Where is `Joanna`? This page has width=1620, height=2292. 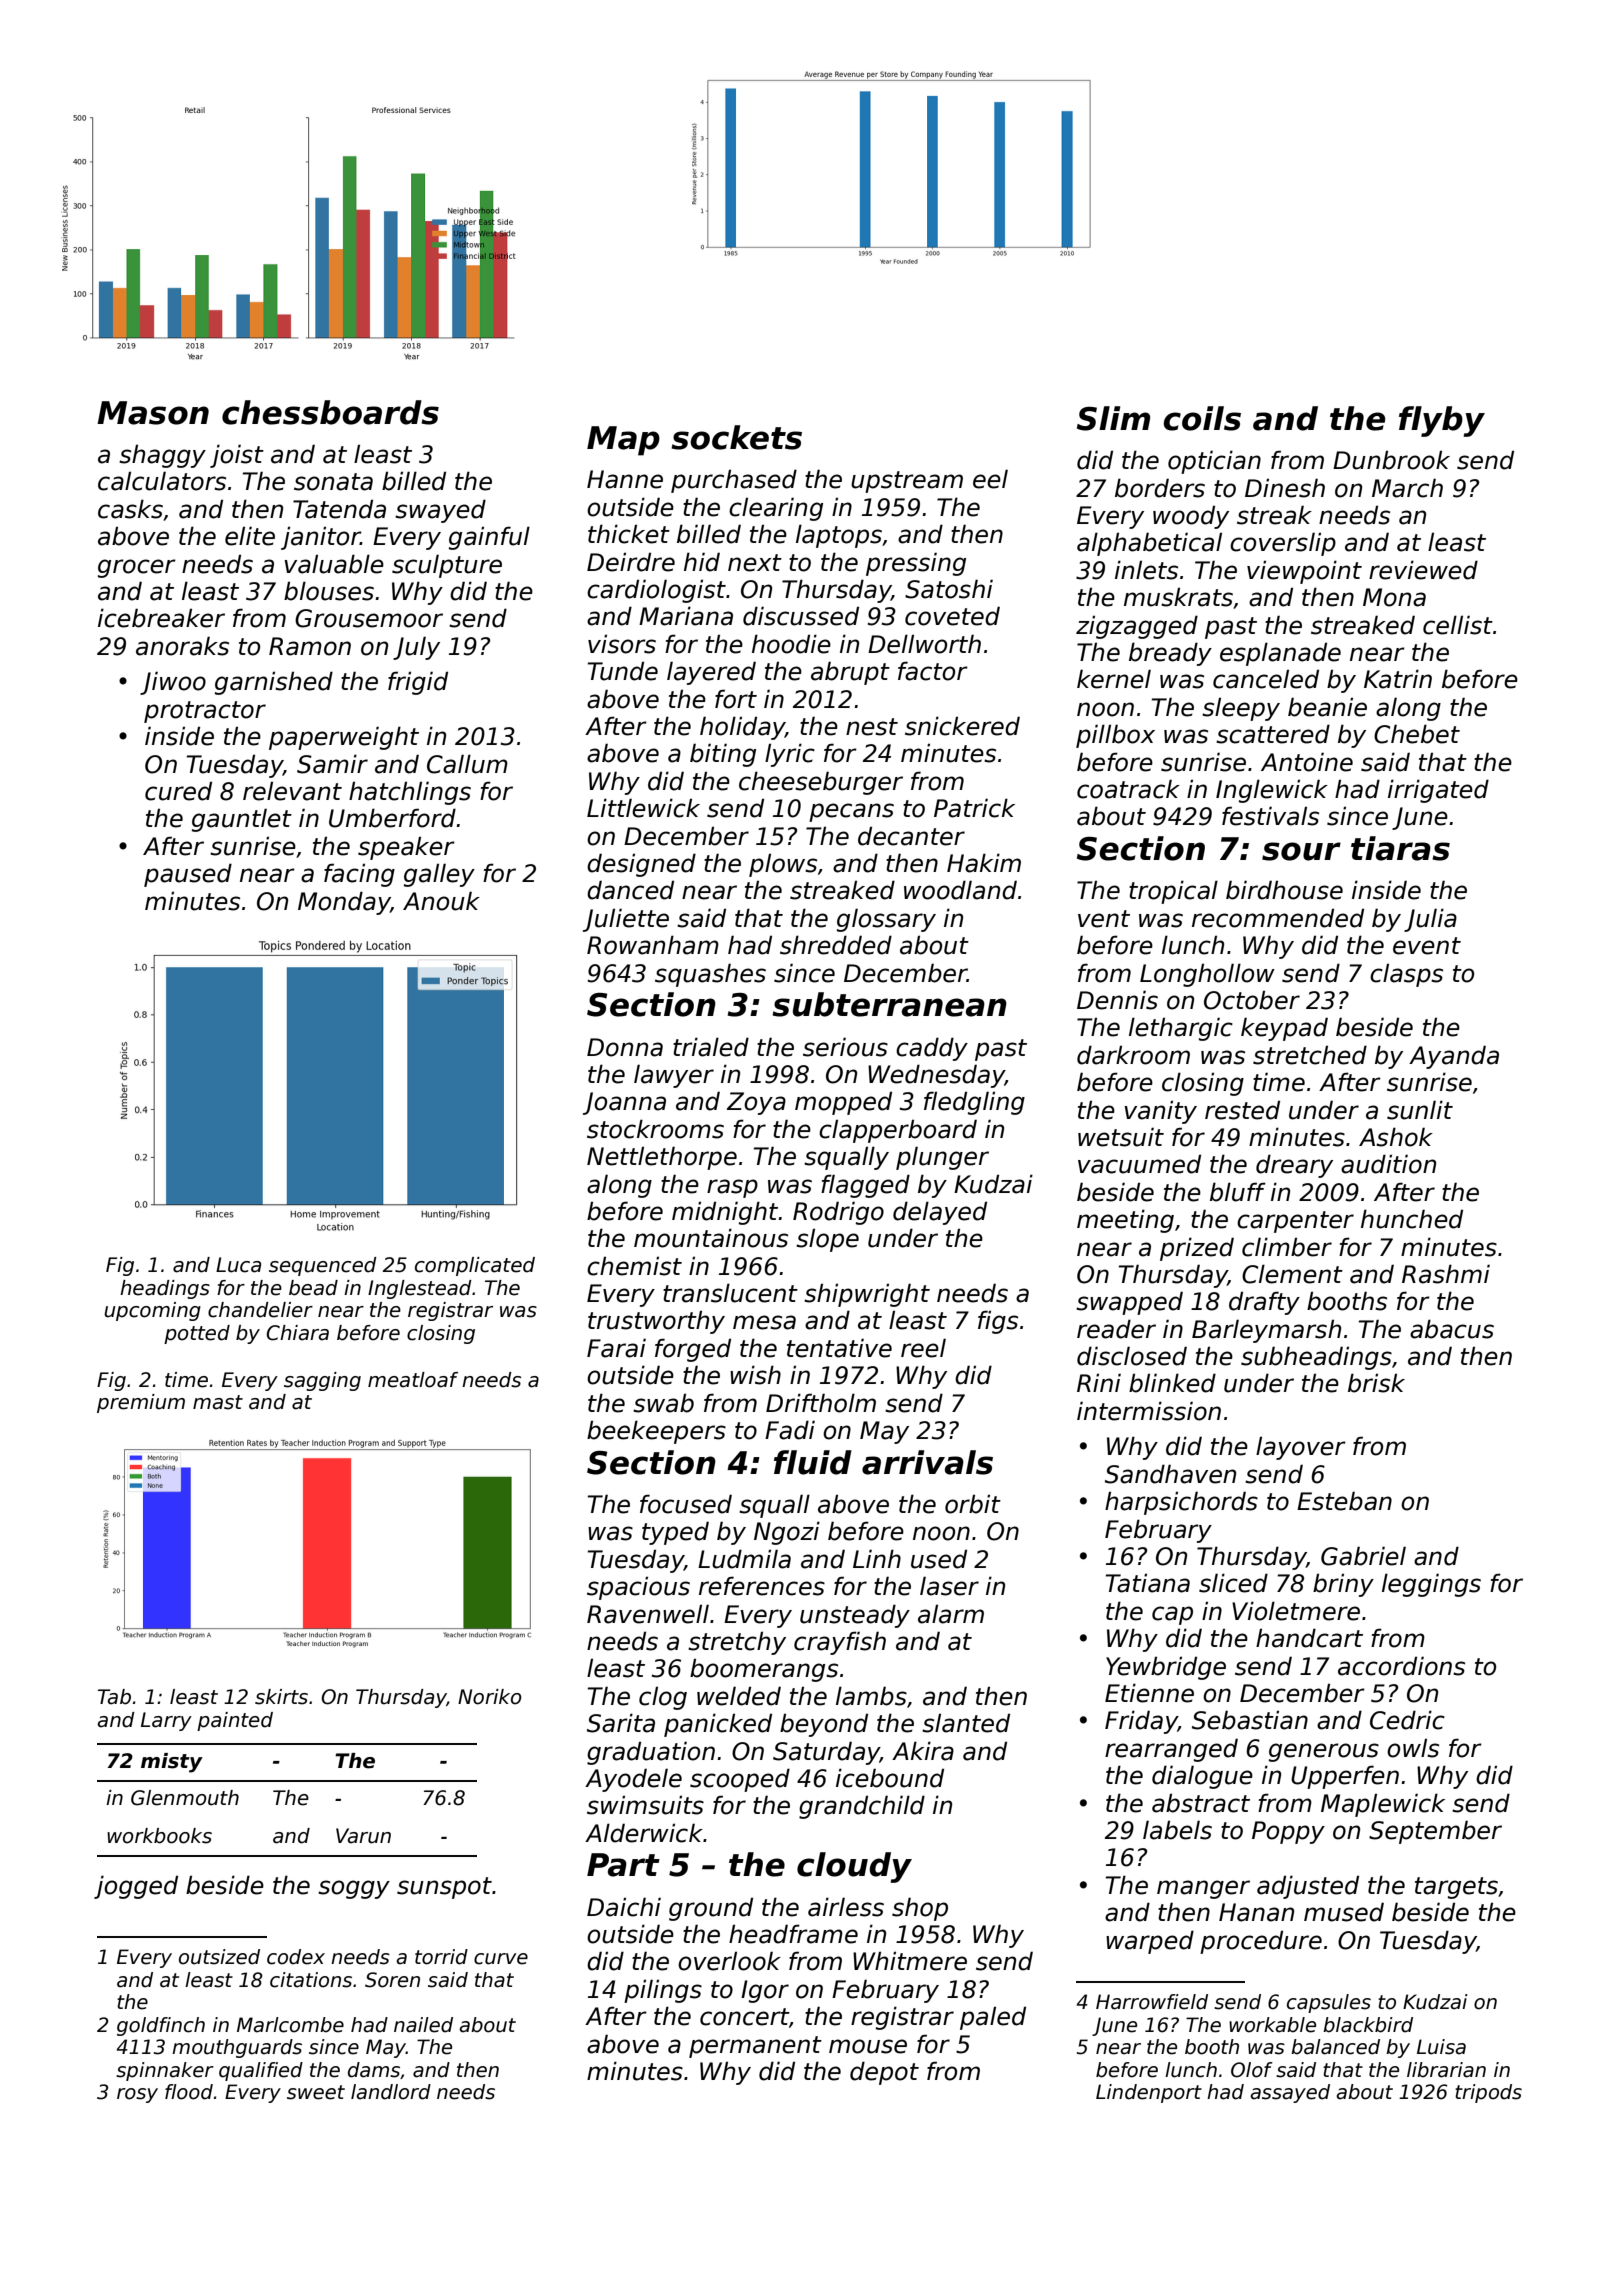
Joanna is located at coordinates (624, 1103).
